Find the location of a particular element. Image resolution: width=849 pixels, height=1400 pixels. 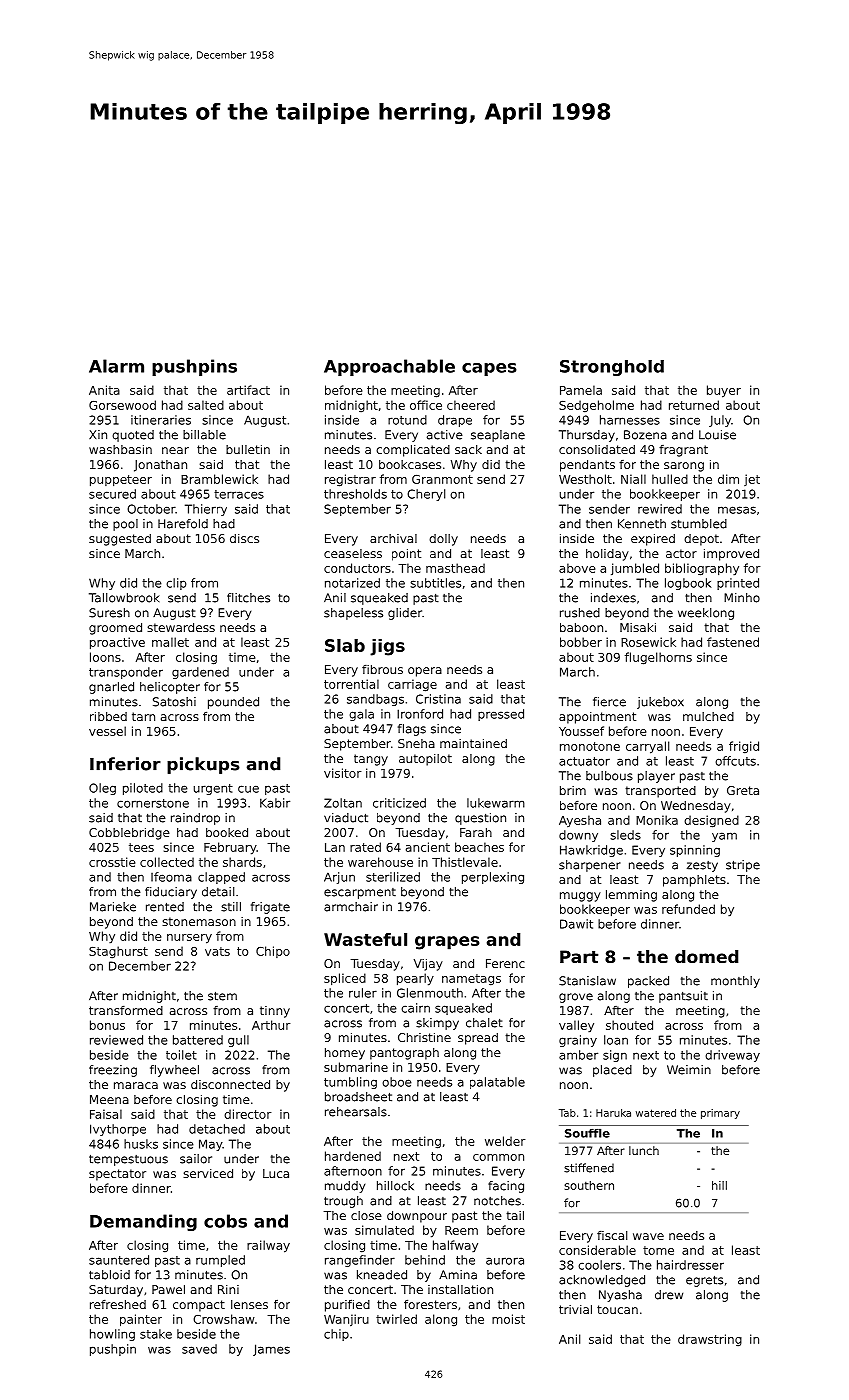

Stronghold is located at coordinates (612, 368).
